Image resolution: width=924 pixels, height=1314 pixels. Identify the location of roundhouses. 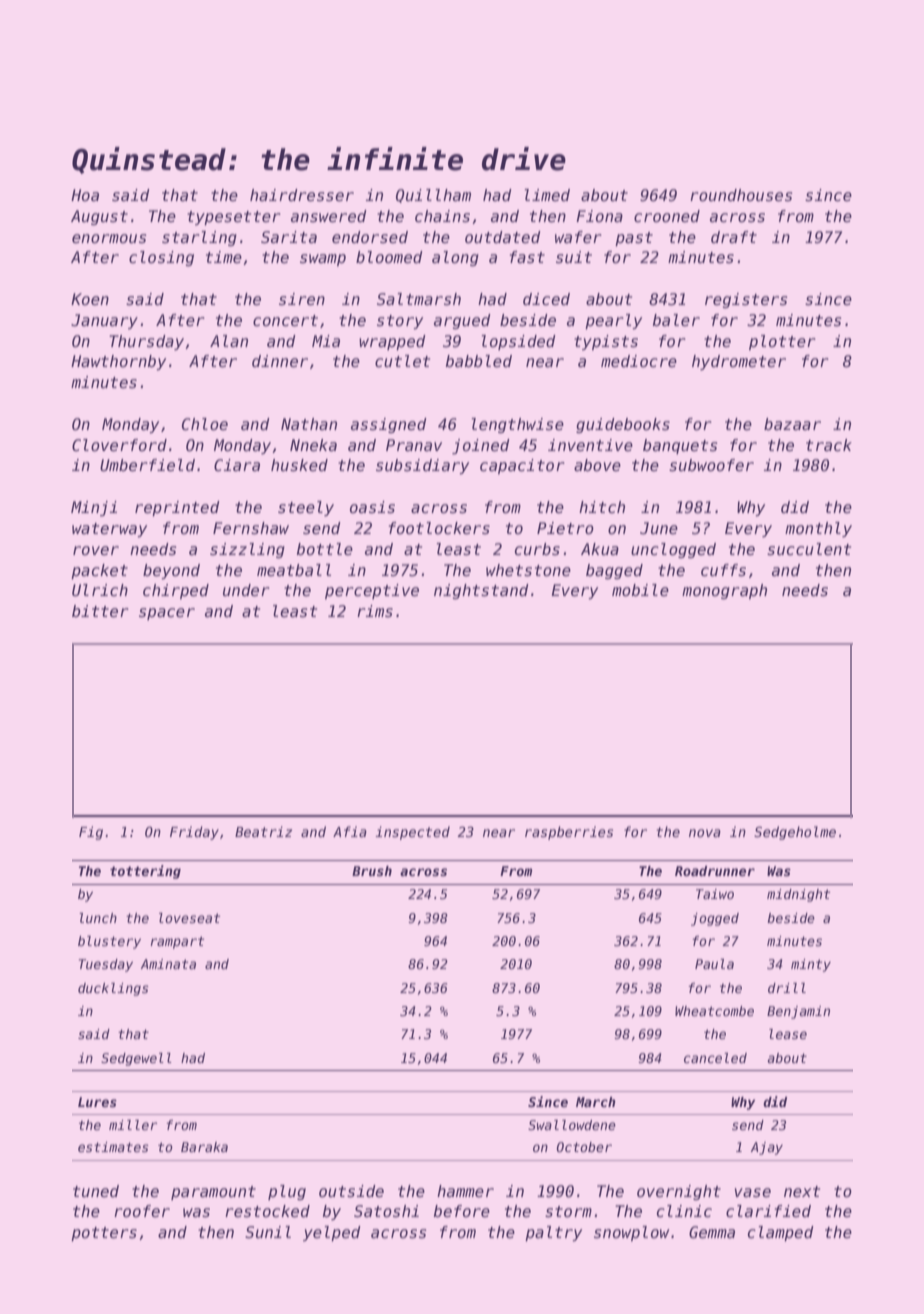
(741, 195).
